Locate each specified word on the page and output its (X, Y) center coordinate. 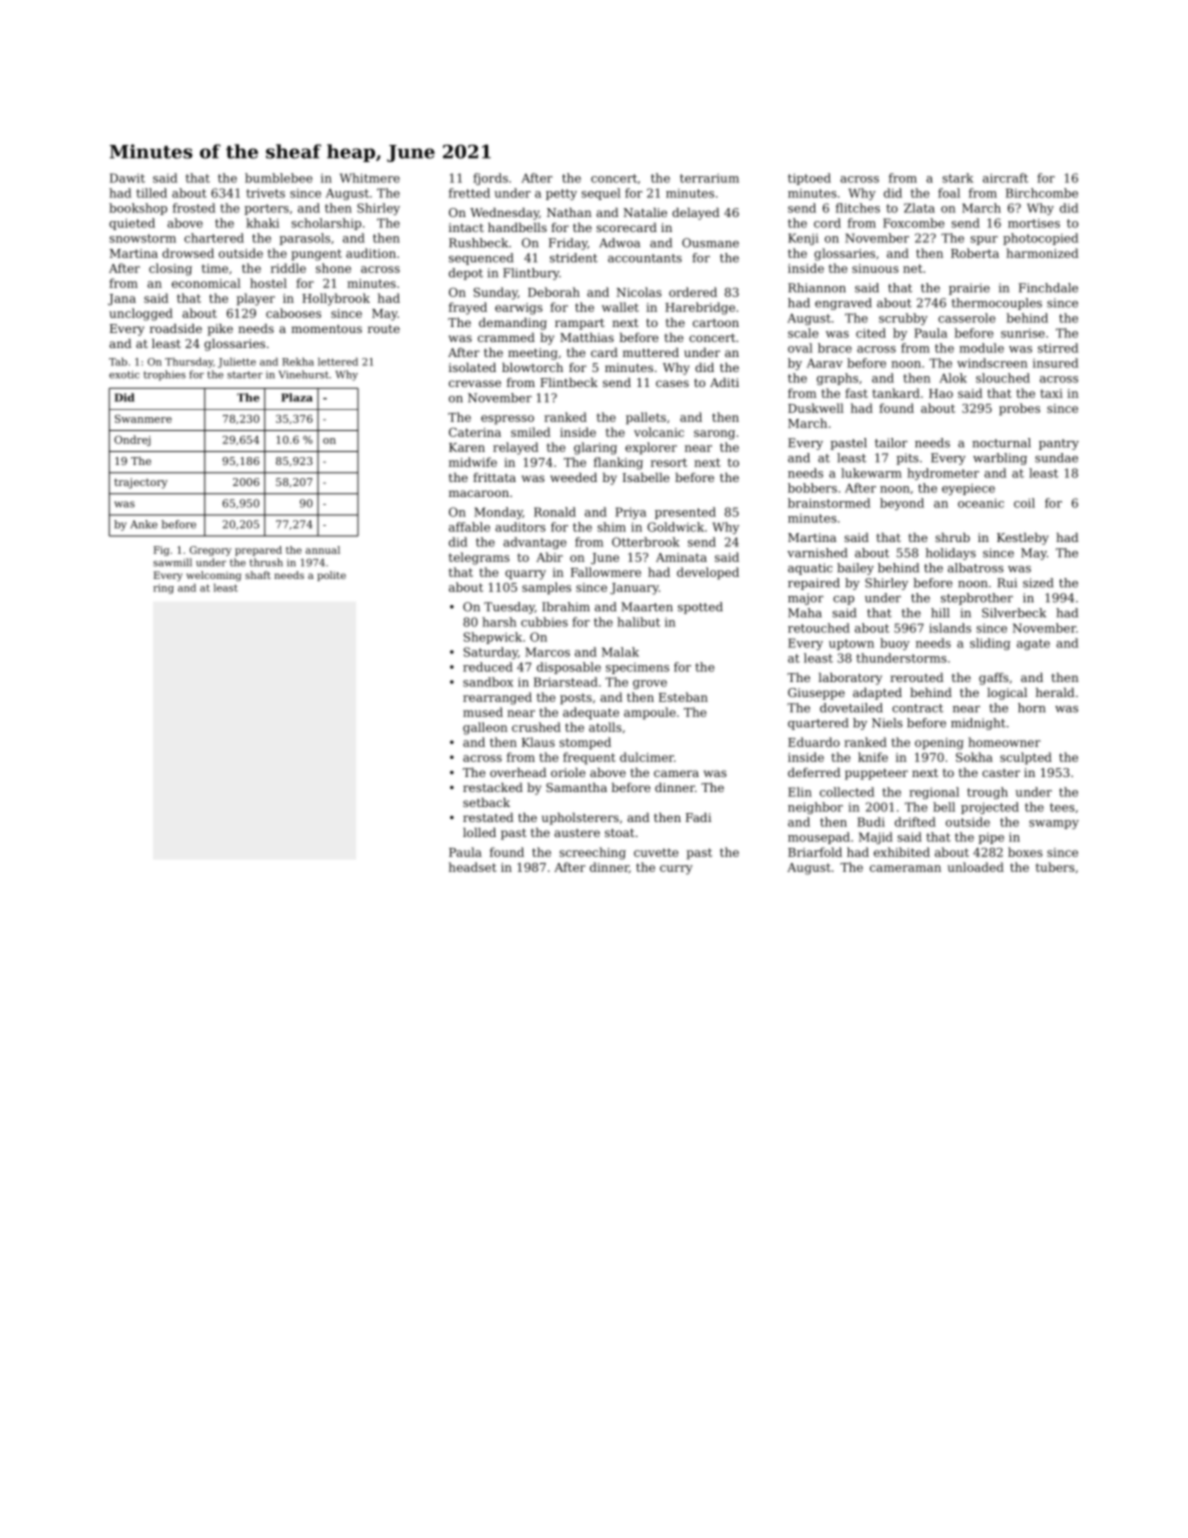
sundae (1056, 458)
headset (473, 867)
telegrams (479, 558)
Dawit (127, 178)
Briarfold (815, 852)
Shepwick (493, 638)
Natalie (645, 212)
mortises (1034, 223)
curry (676, 870)
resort (669, 462)
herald (1055, 692)
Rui (1007, 583)
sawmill (172, 562)
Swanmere (143, 418)
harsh (499, 622)
